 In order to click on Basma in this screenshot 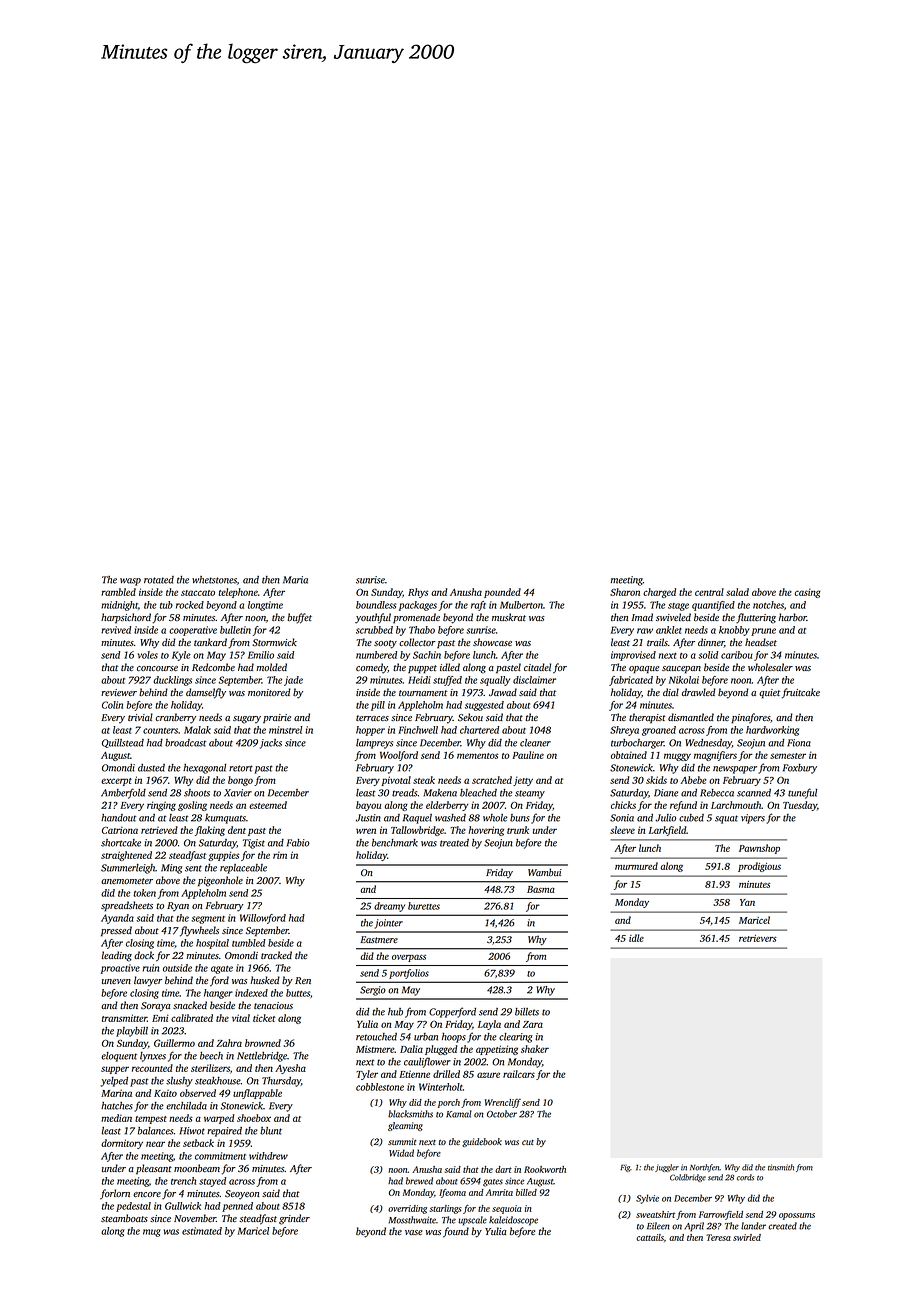, I will do `click(541, 889)`.
